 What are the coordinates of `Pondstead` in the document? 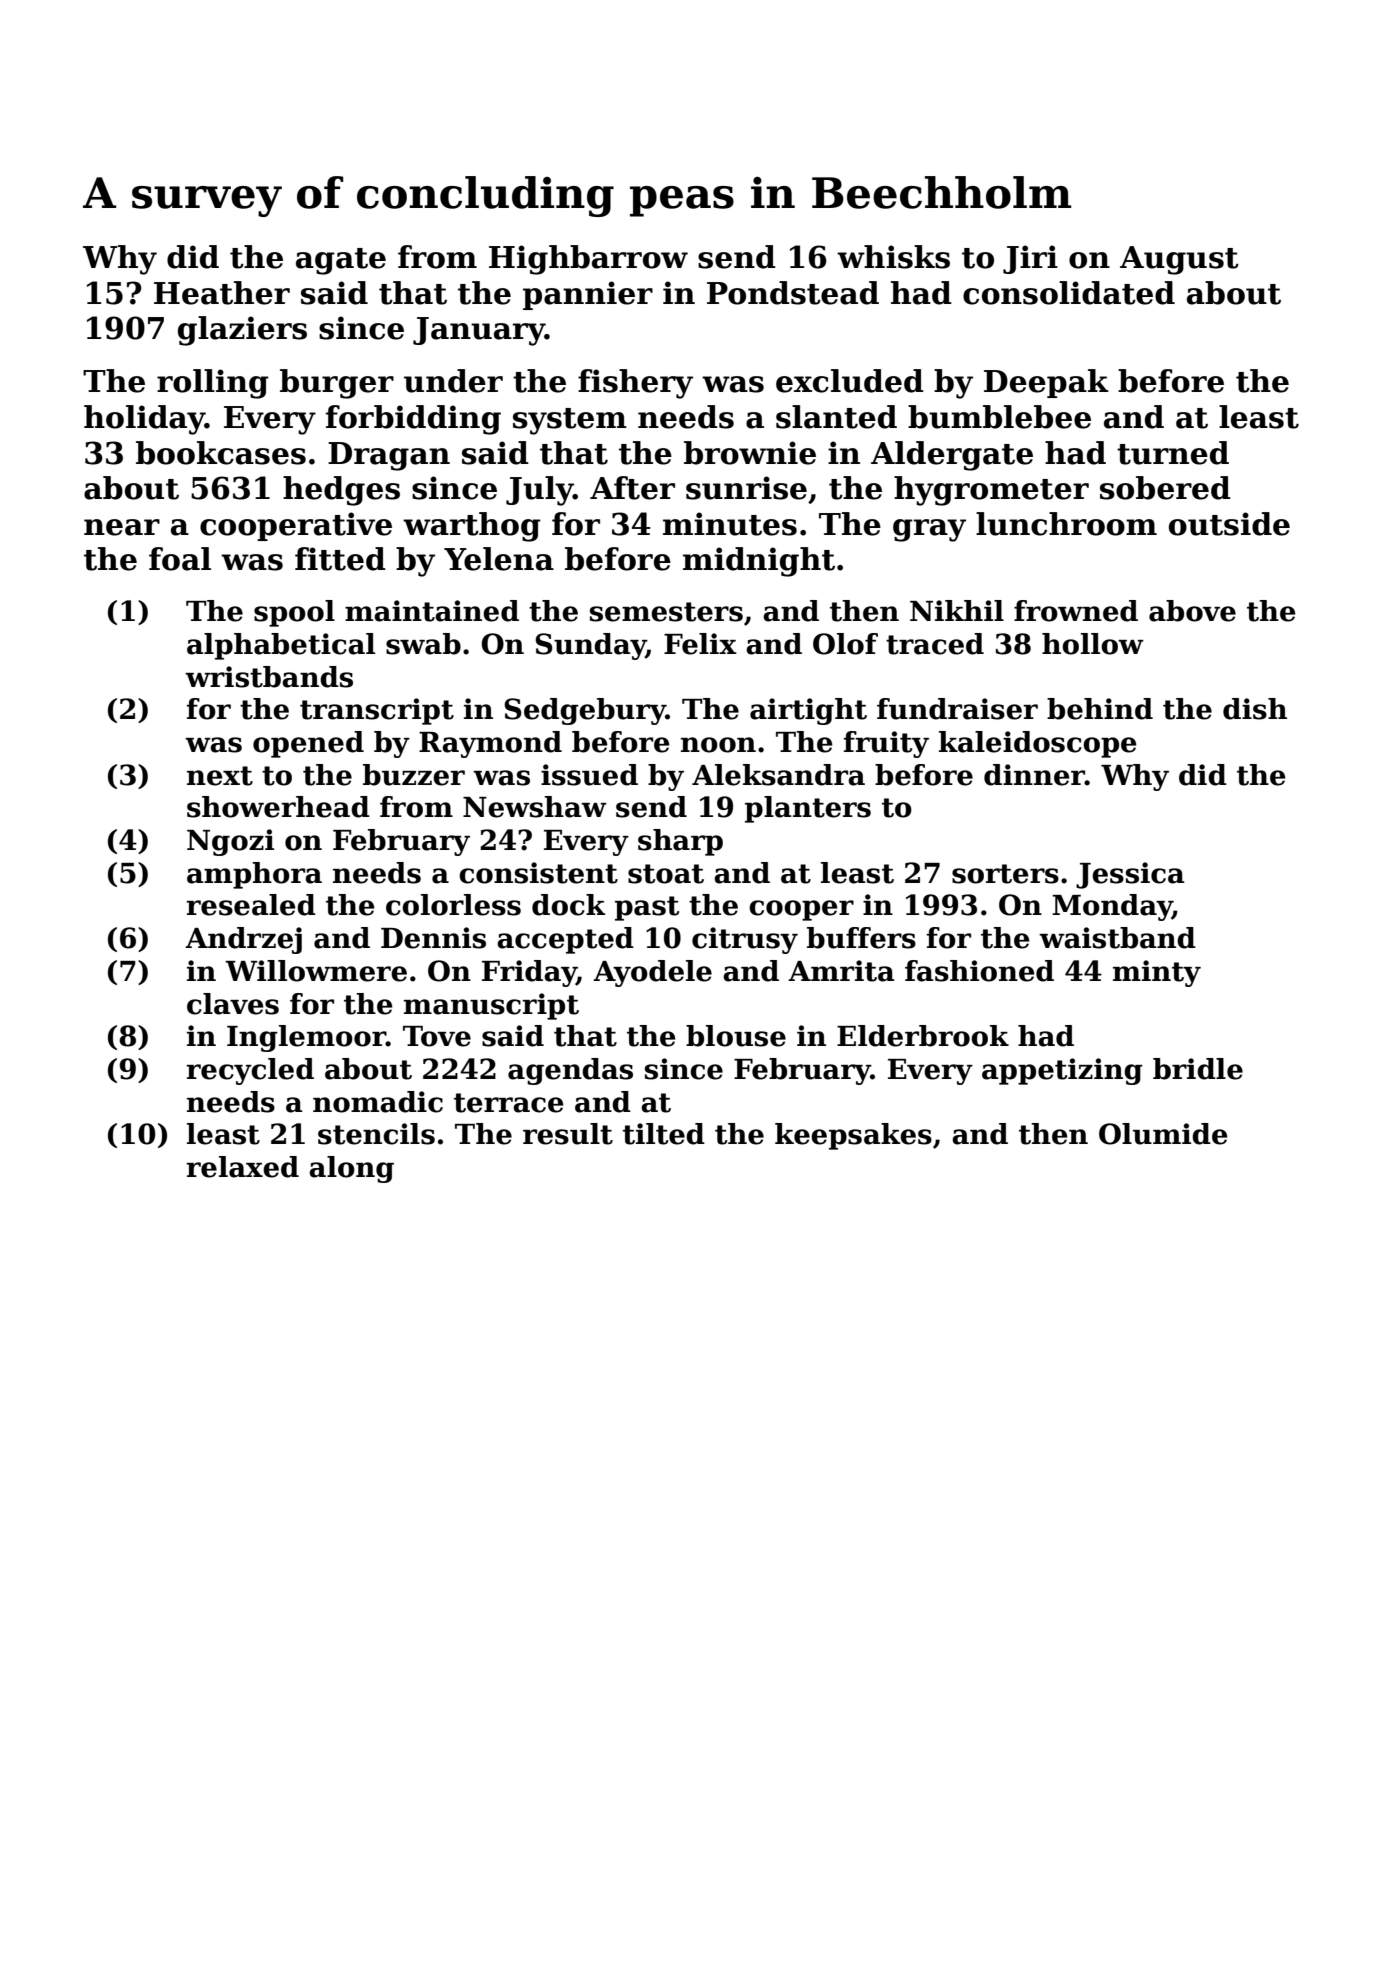 It's located at (793, 293).
